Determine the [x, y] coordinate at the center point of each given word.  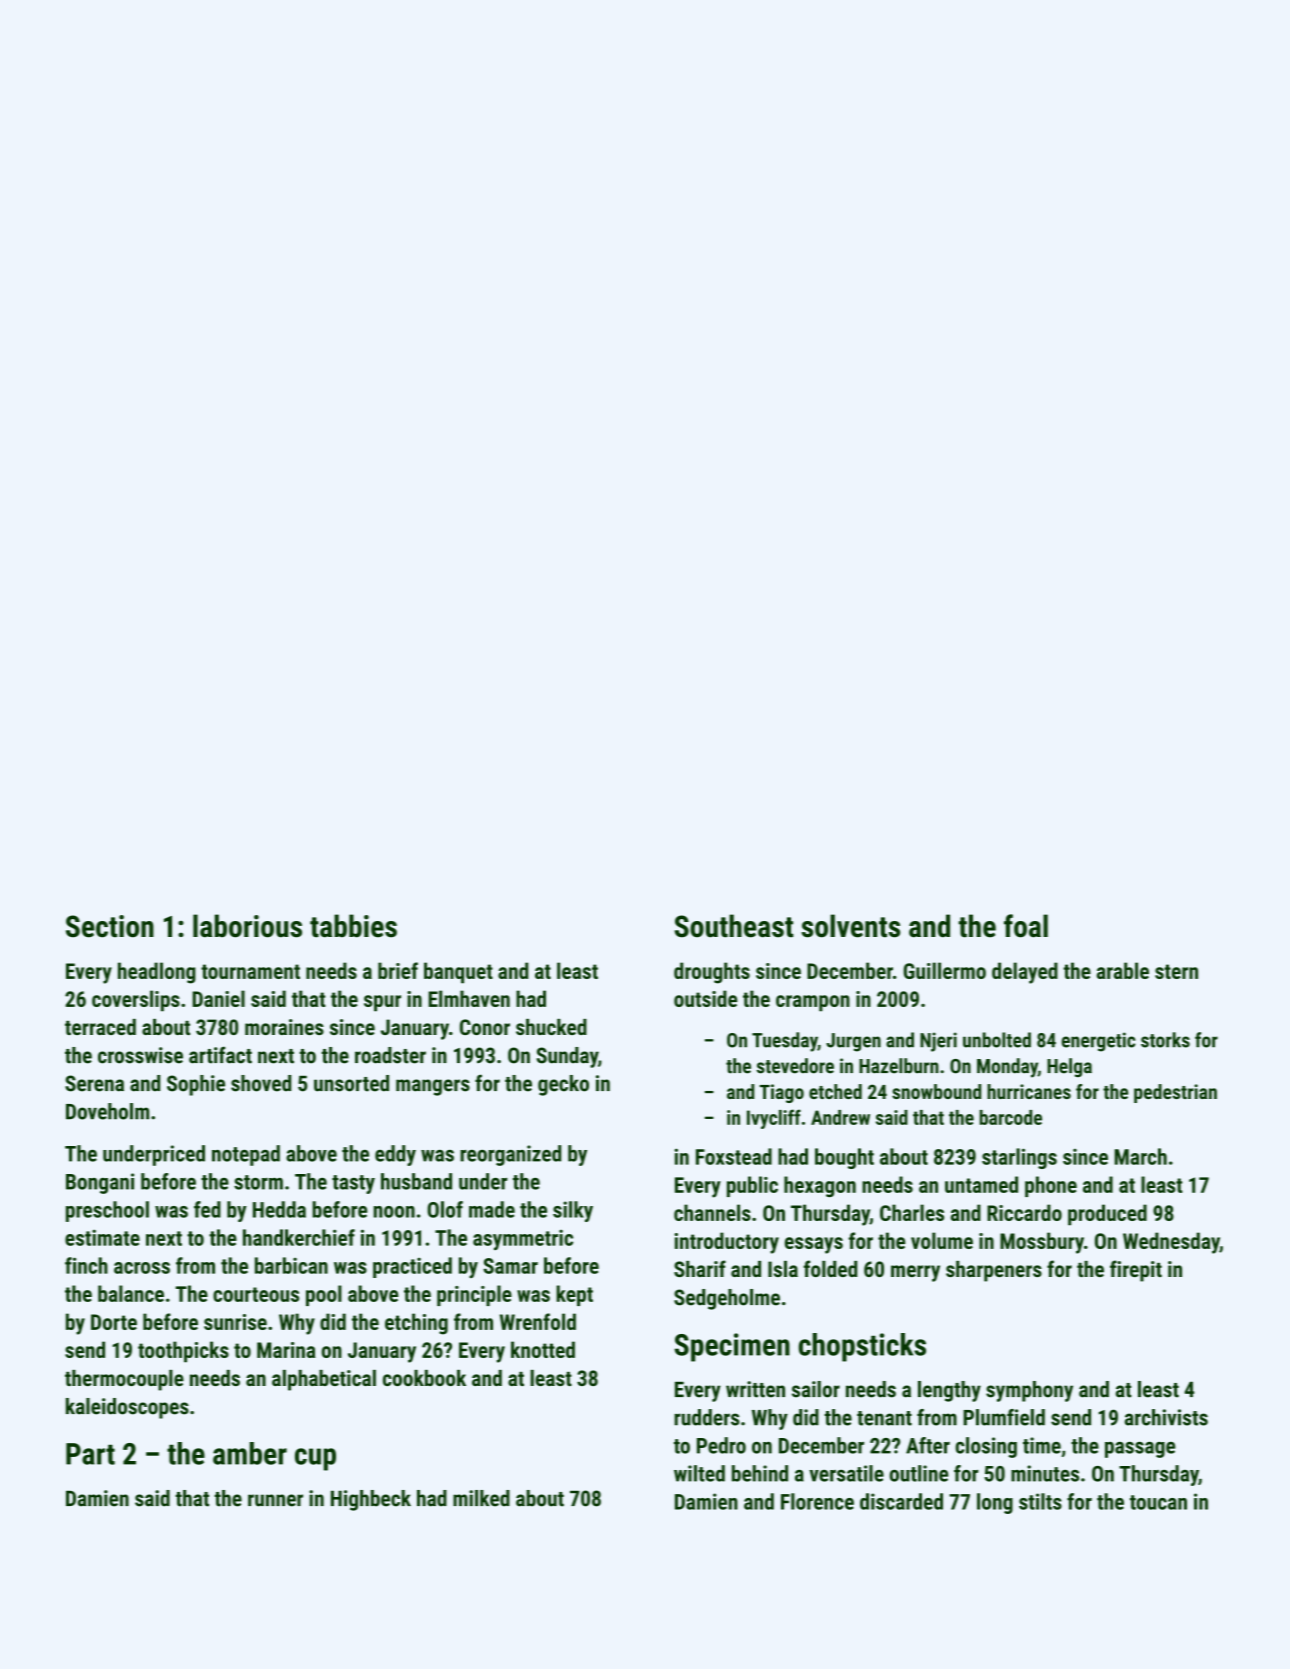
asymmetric [523, 1239]
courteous [256, 1294]
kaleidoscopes [127, 1408]
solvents [850, 926]
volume [942, 1240]
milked [481, 1498]
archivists [1166, 1417]
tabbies [353, 926]
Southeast [734, 926]
